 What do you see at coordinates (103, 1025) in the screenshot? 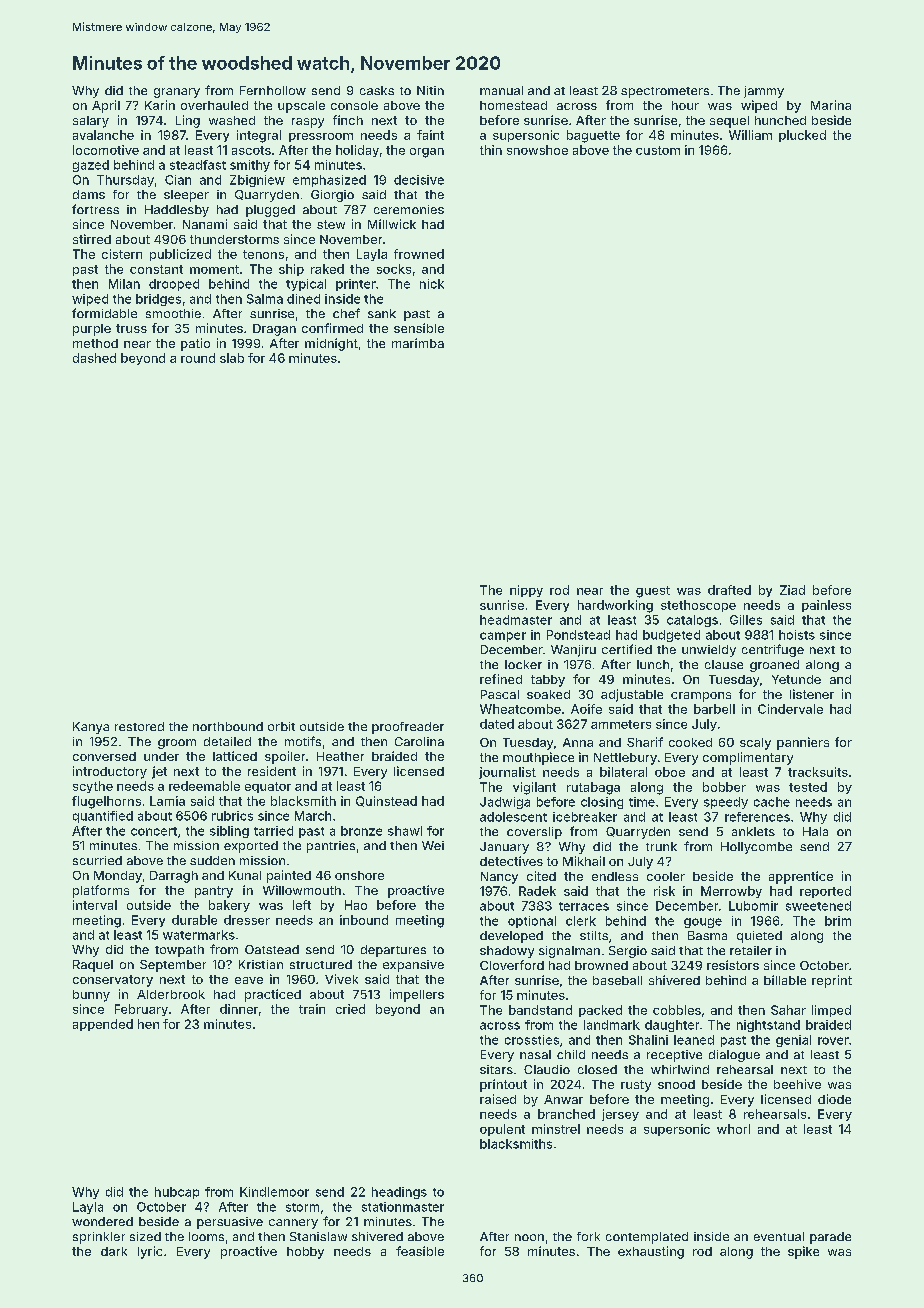
I see `appended` at bounding box center [103, 1025].
